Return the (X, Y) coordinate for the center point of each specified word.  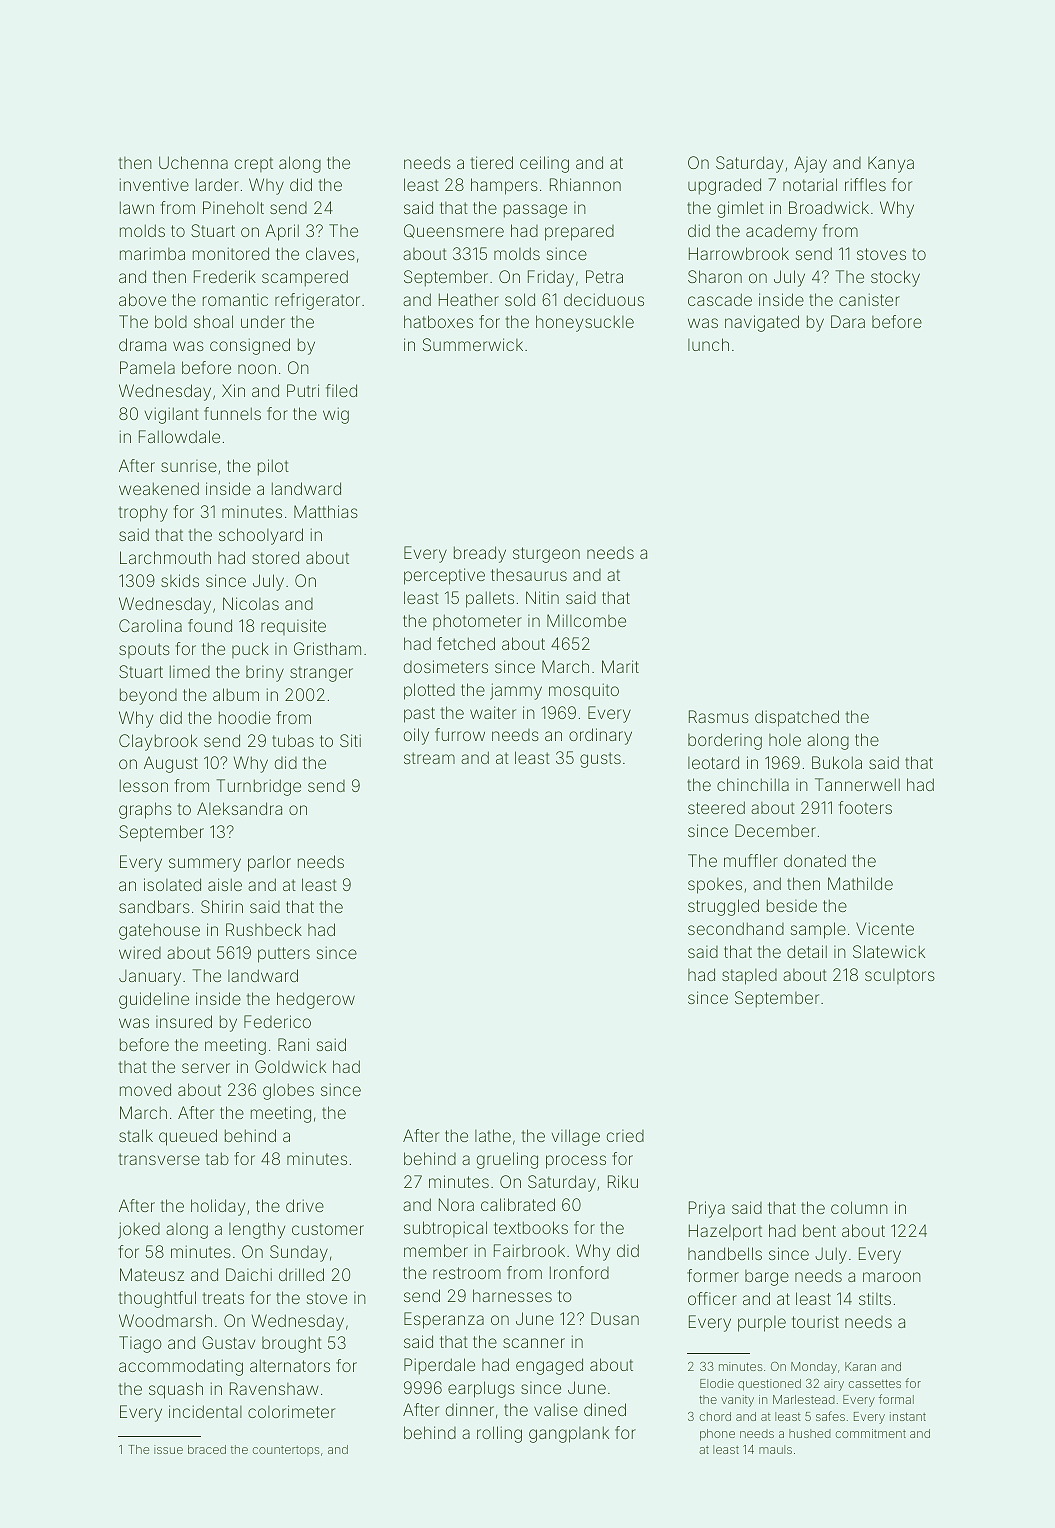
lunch (708, 344)
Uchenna (193, 162)
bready (480, 554)
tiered (492, 162)
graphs (145, 810)
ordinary (600, 736)
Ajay (810, 164)
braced (207, 1449)
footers (865, 807)
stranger (321, 674)
